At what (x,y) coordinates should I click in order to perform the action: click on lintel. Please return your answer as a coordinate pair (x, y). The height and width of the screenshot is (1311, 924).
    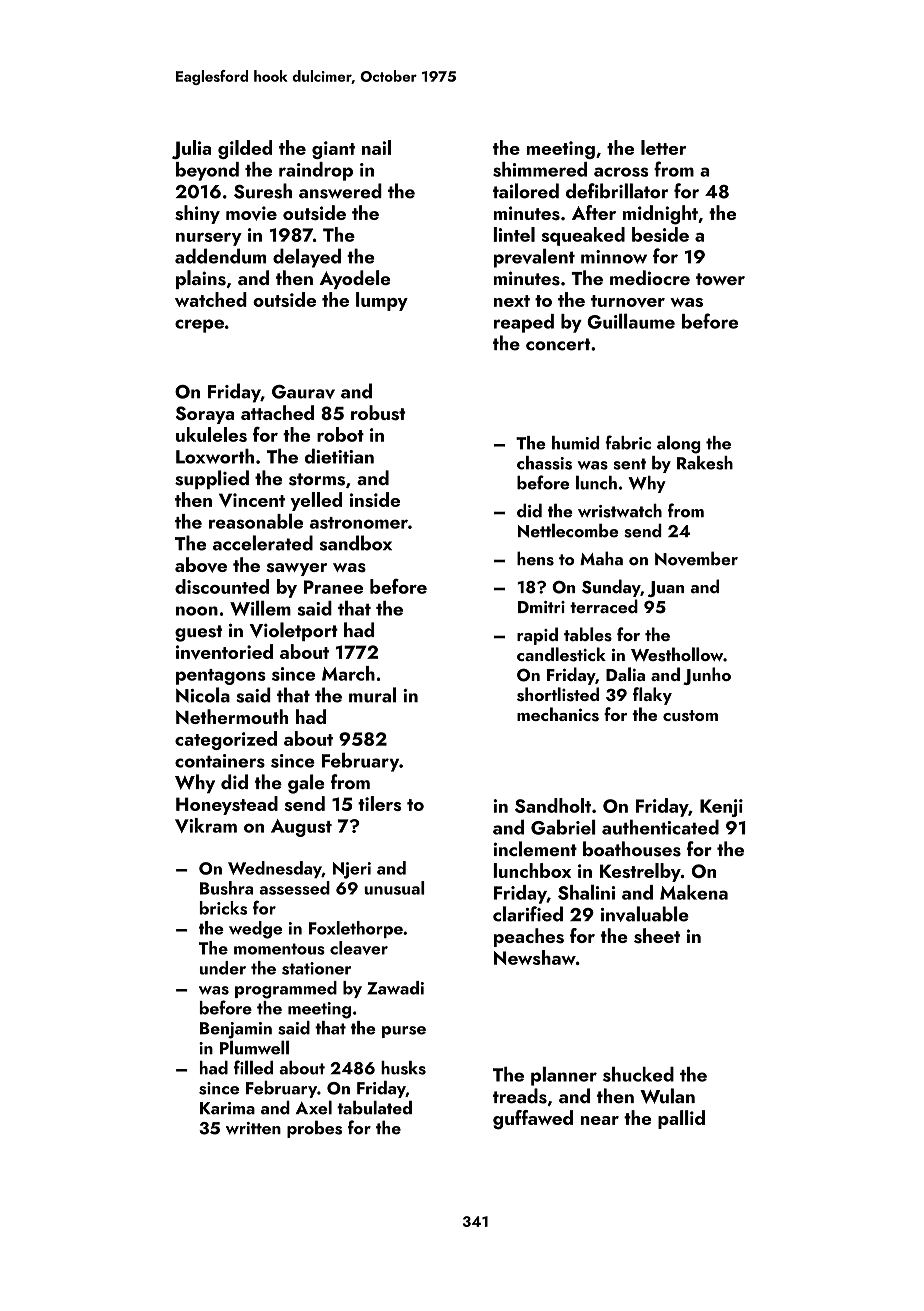
    Looking at the image, I should click on (514, 234).
